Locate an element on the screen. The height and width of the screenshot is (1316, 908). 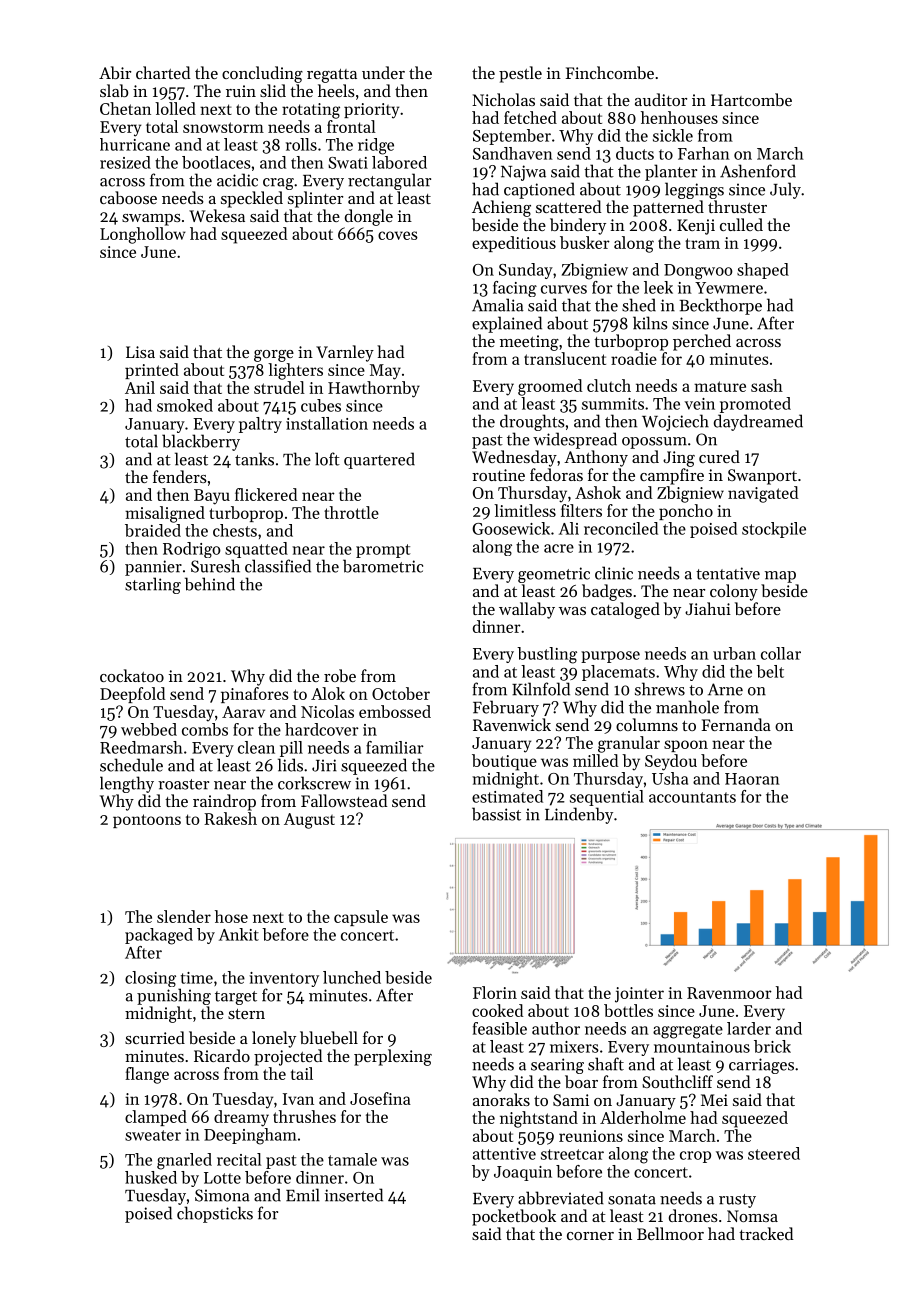
Ankit is located at coordinates (239, 934).
